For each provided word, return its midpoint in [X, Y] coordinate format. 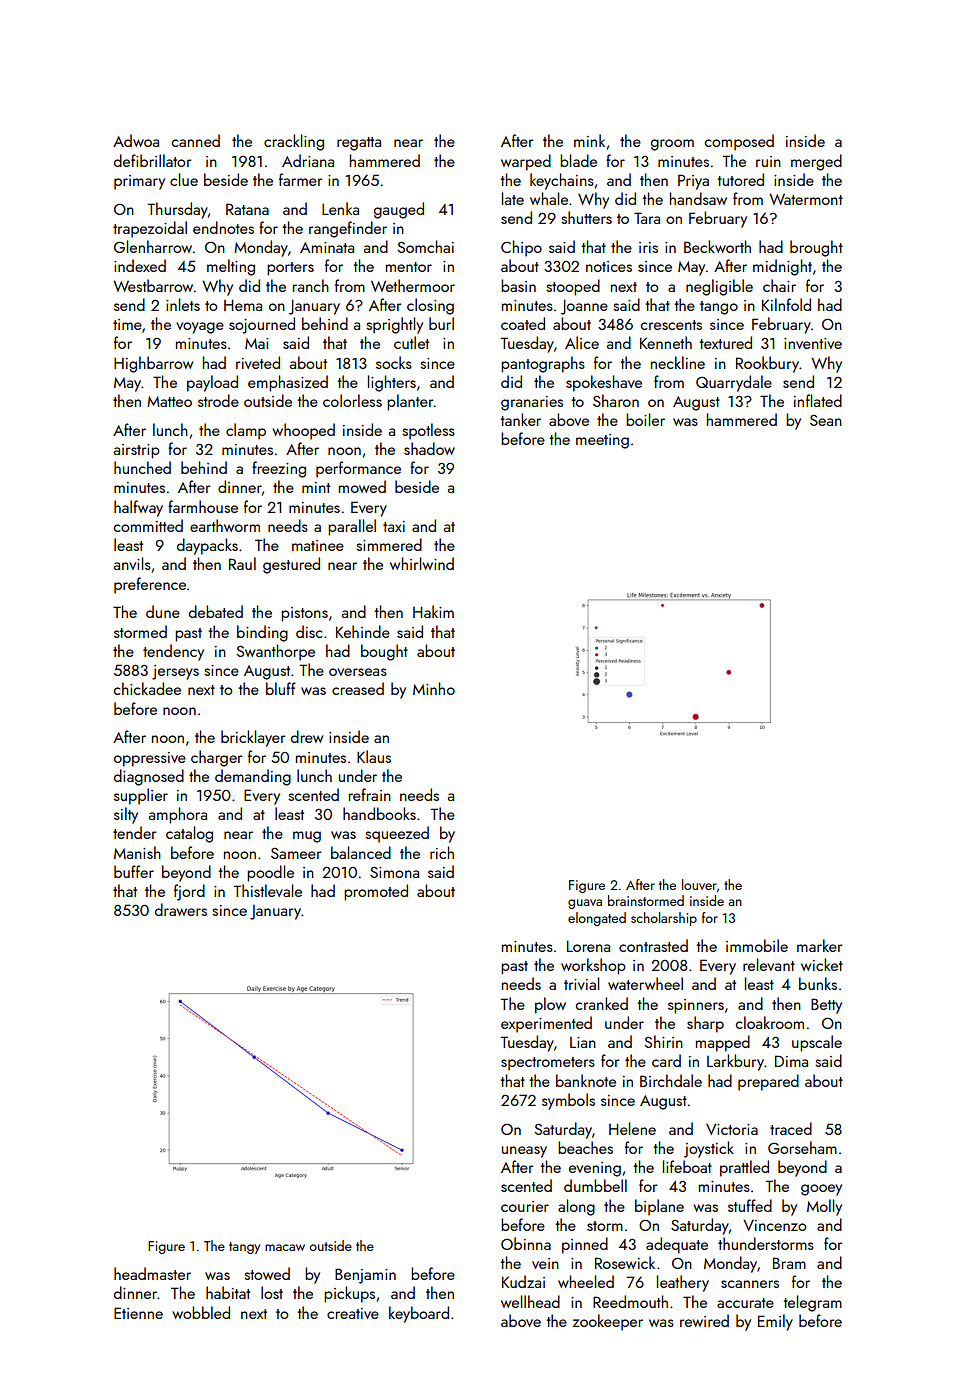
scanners [750, 1284]
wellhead [530, 1301]
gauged [399, 210]
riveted [258, 362]
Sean [826, 420]
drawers [181, 909]
